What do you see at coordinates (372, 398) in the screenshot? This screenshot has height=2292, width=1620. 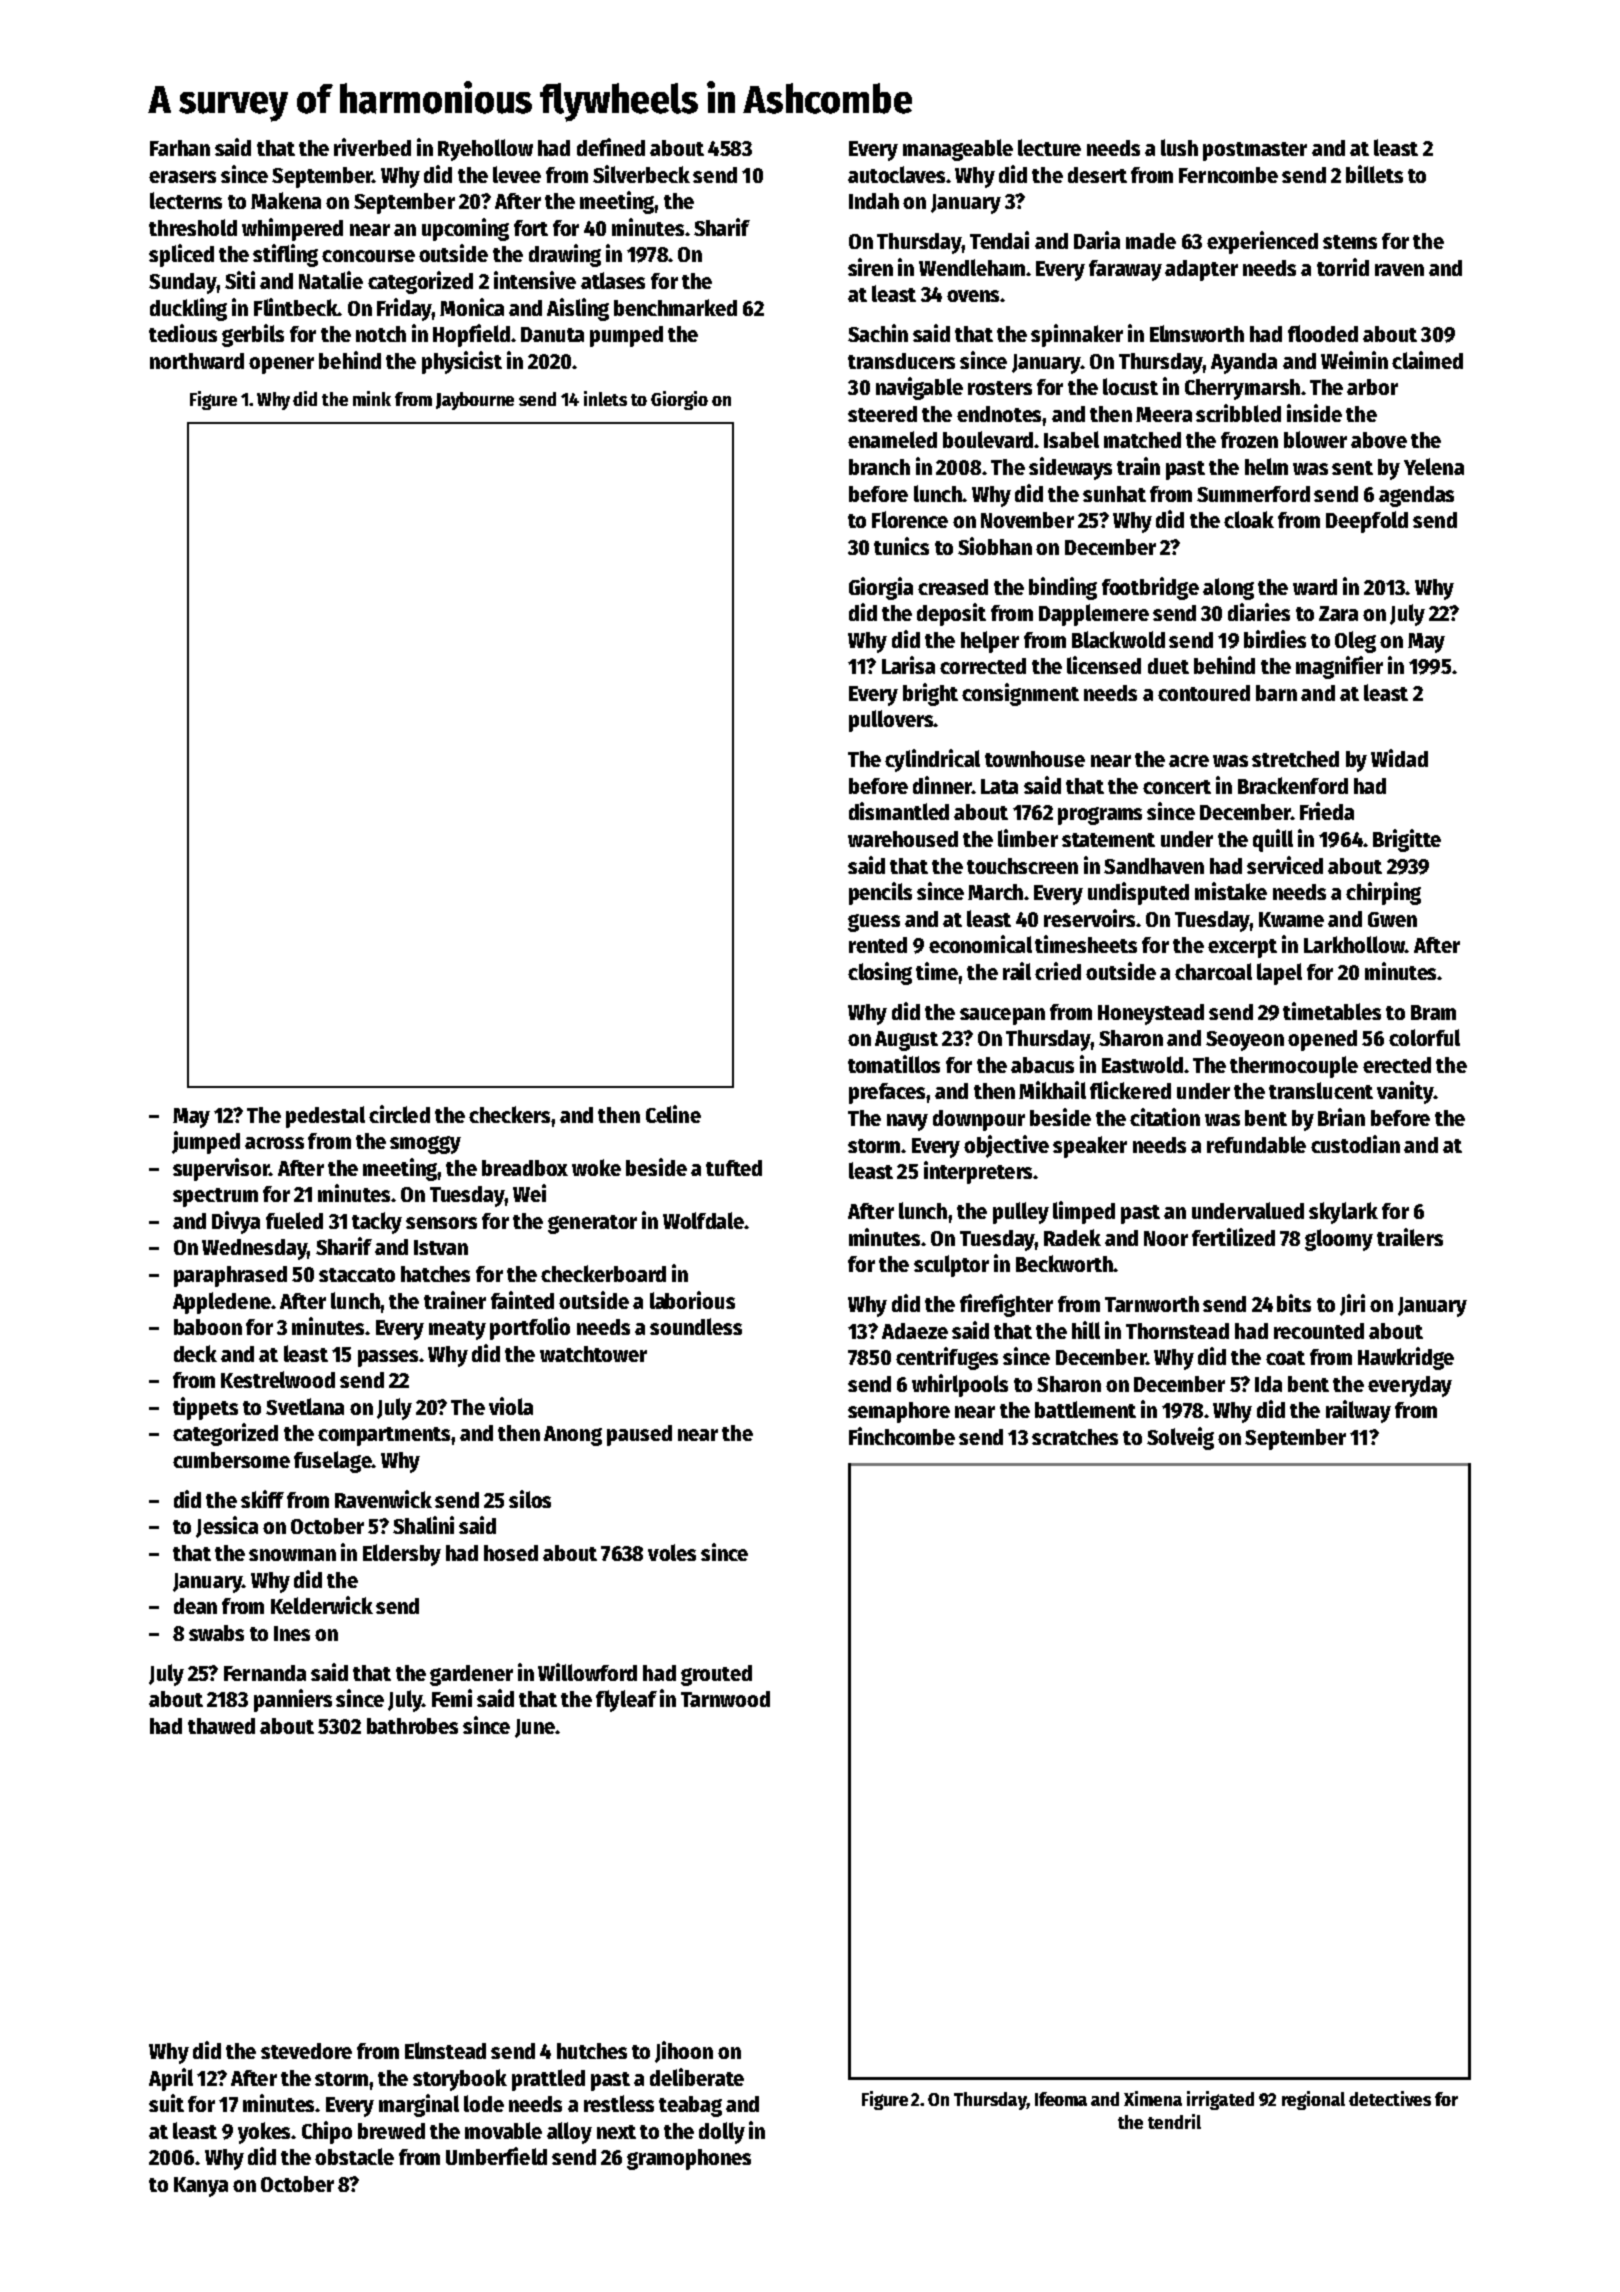 I see `mink` at bounding box center [372, 398].
